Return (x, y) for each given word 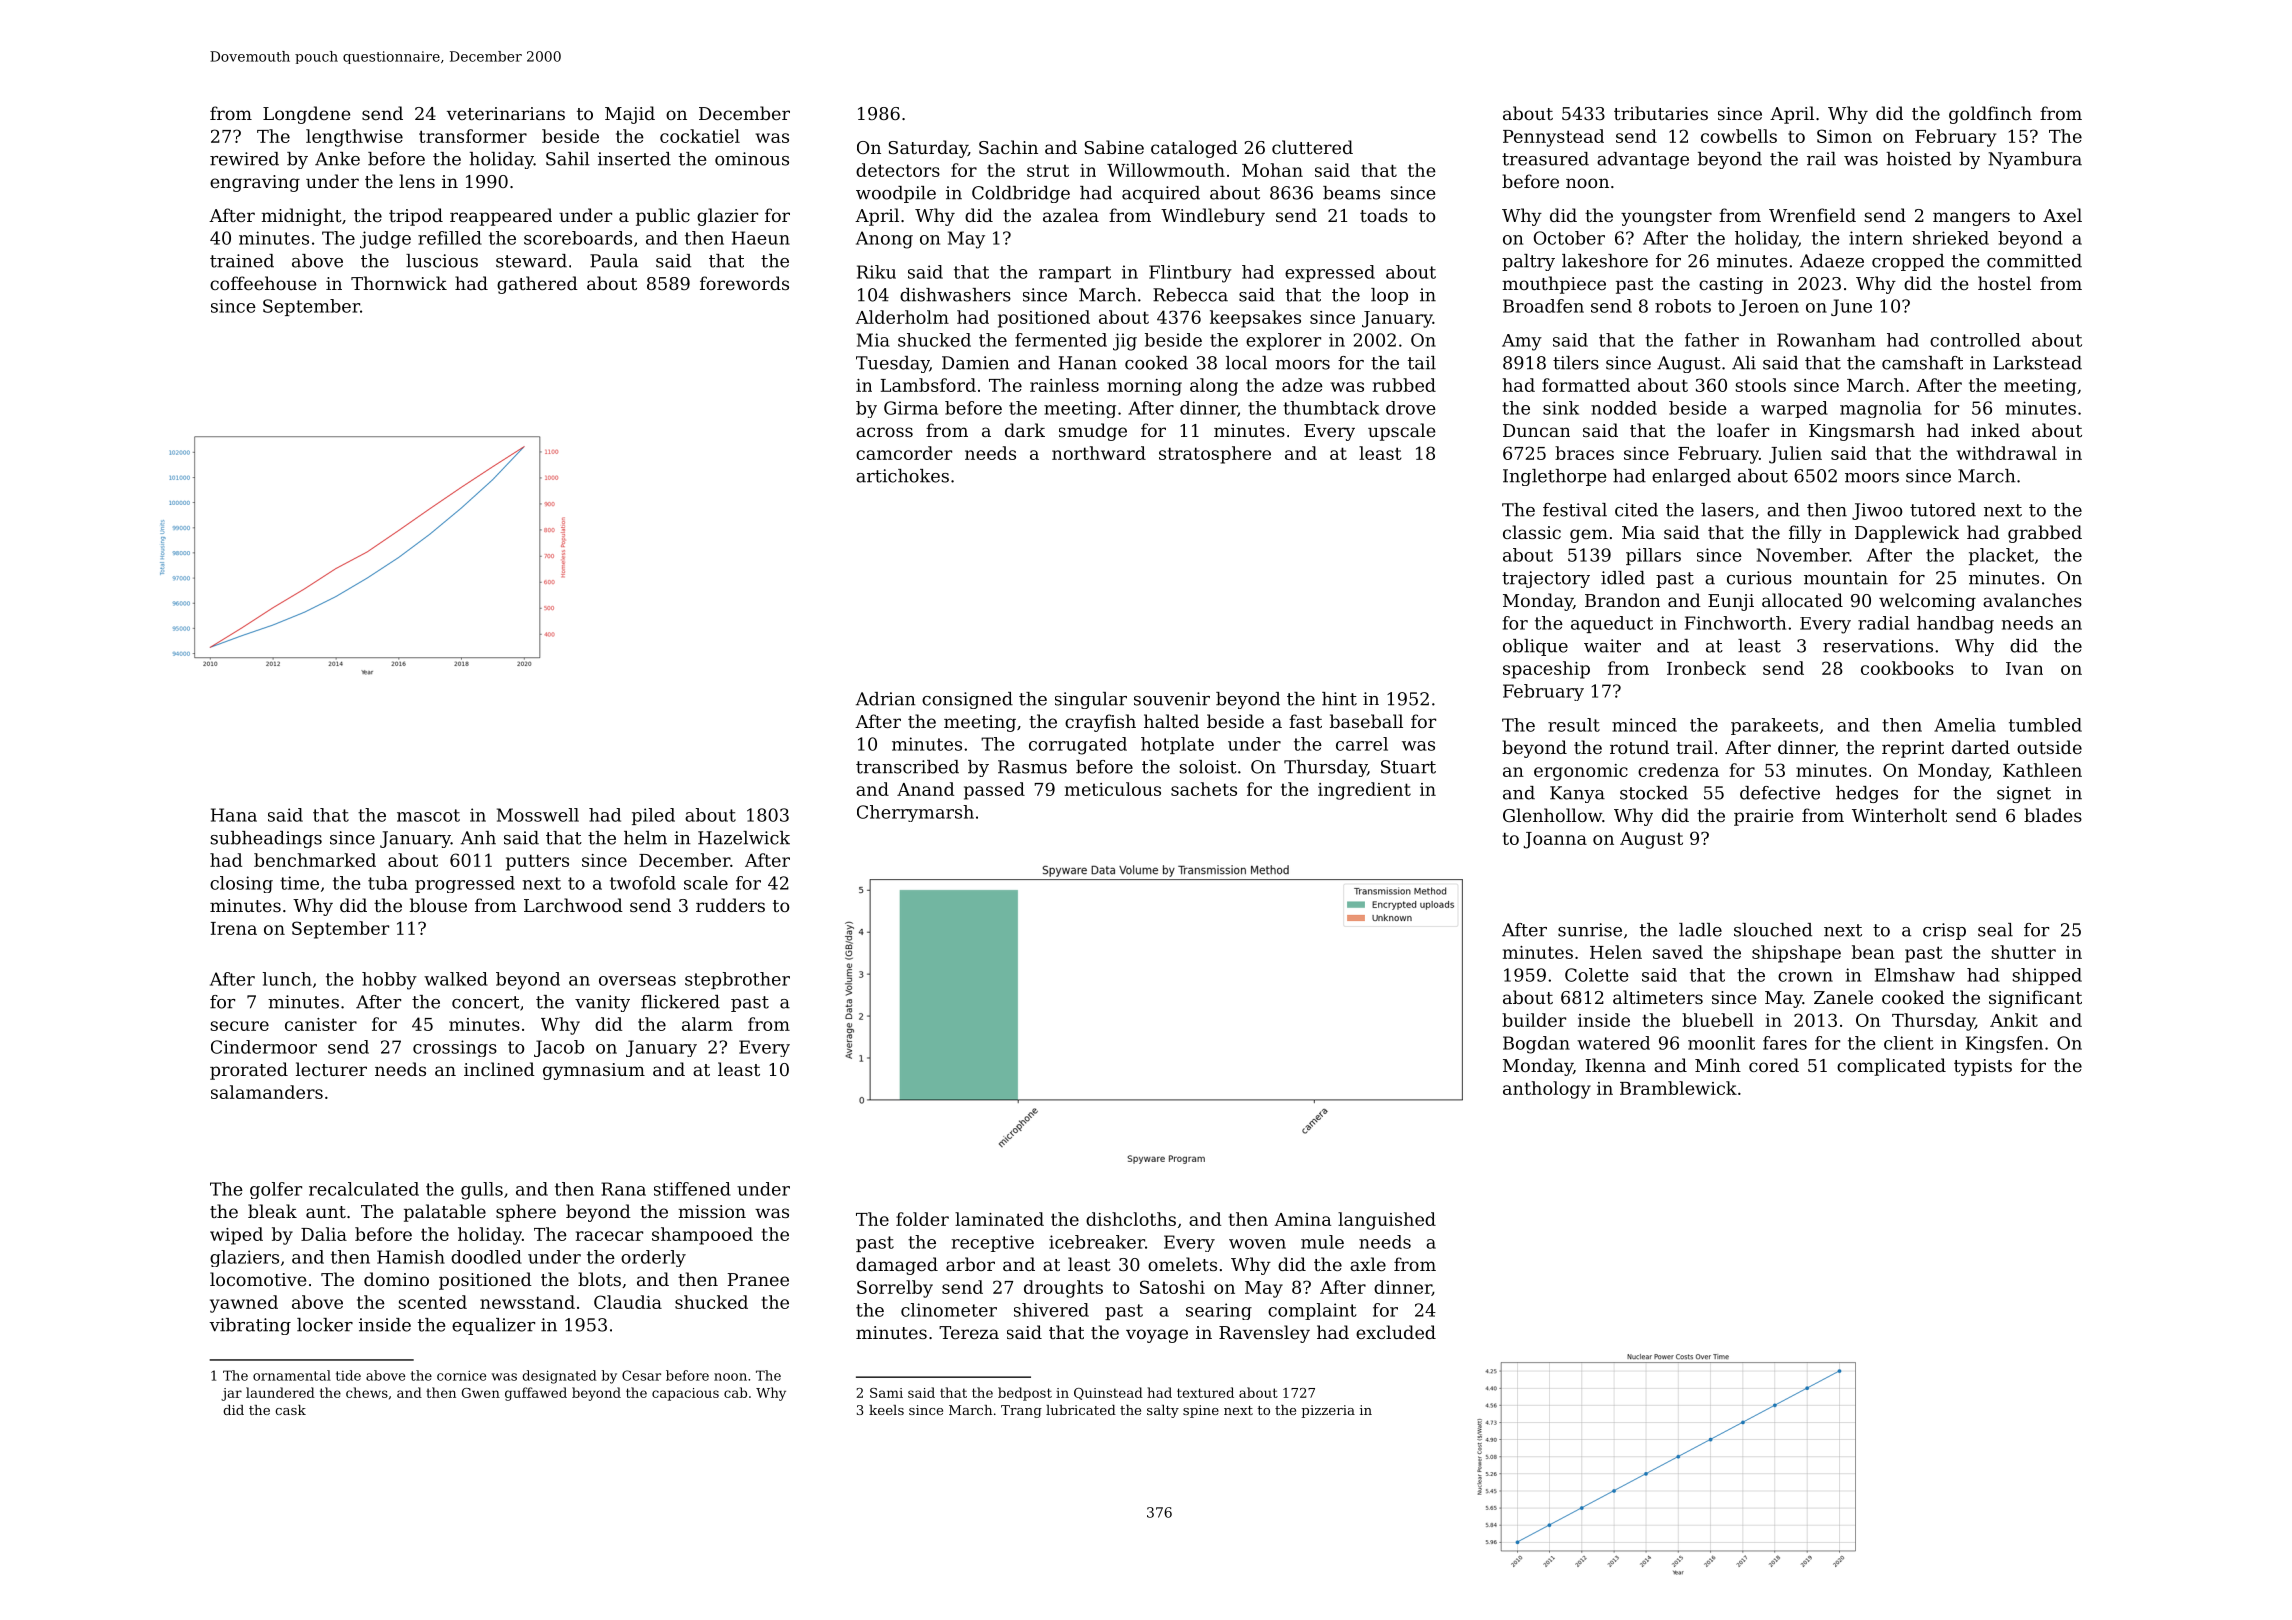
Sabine (1114, 147)
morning (1144, 387)
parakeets (1774, 726)
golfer (276, 1190)
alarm (707, 1024)
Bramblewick (1678, 1088)
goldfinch (1990, 115)
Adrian (886, 699)
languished (1387, 1221)
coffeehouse (263, 283)
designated (559, 1377)
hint (1339, 699)
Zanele (1843, 997)
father (1712, 340)
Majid (630, 115)
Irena (234, 928)
